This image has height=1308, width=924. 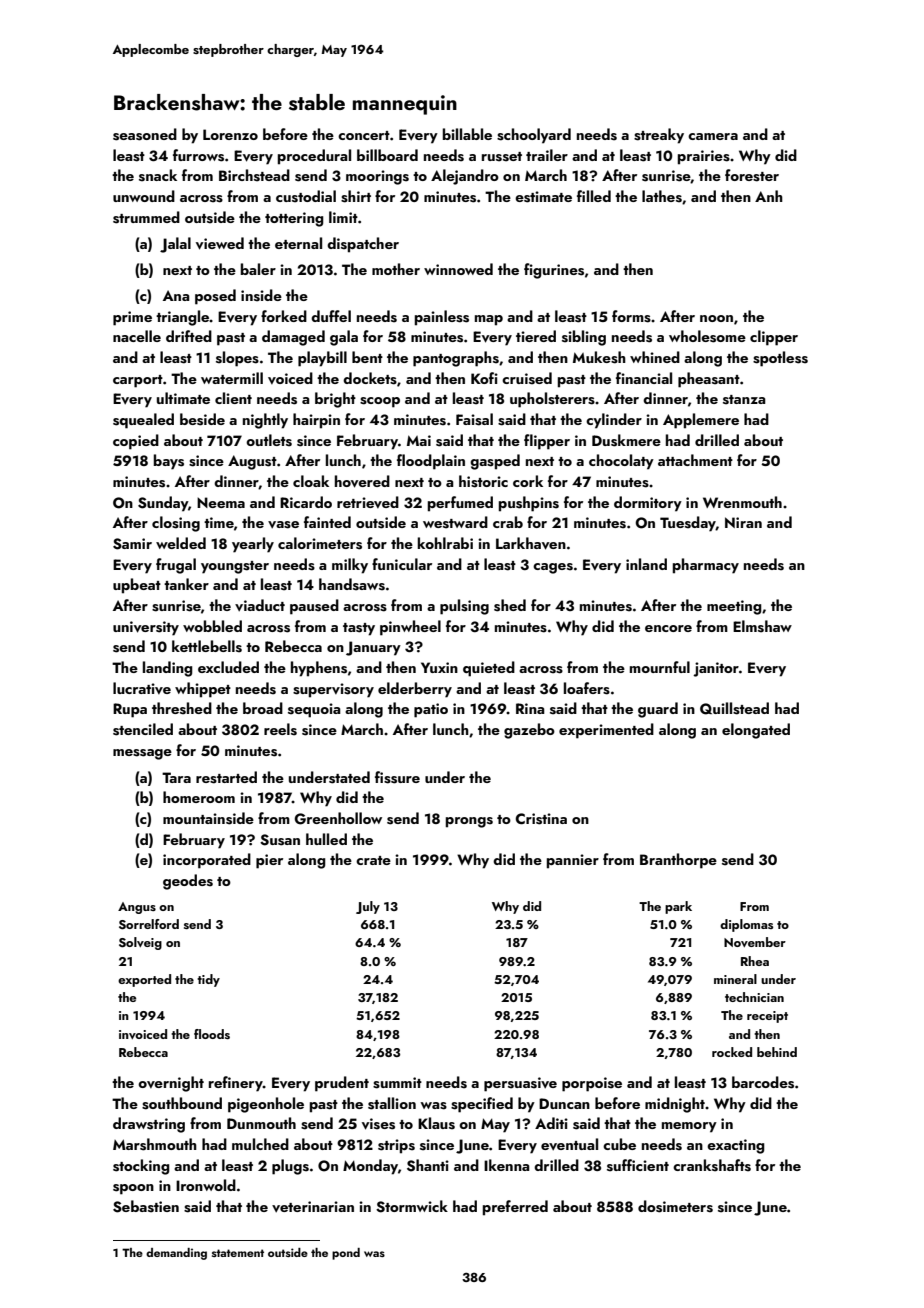 What do you see at coordinates (228, 667) in the image?
I see `excluded` at bounding box center [228, 667].
